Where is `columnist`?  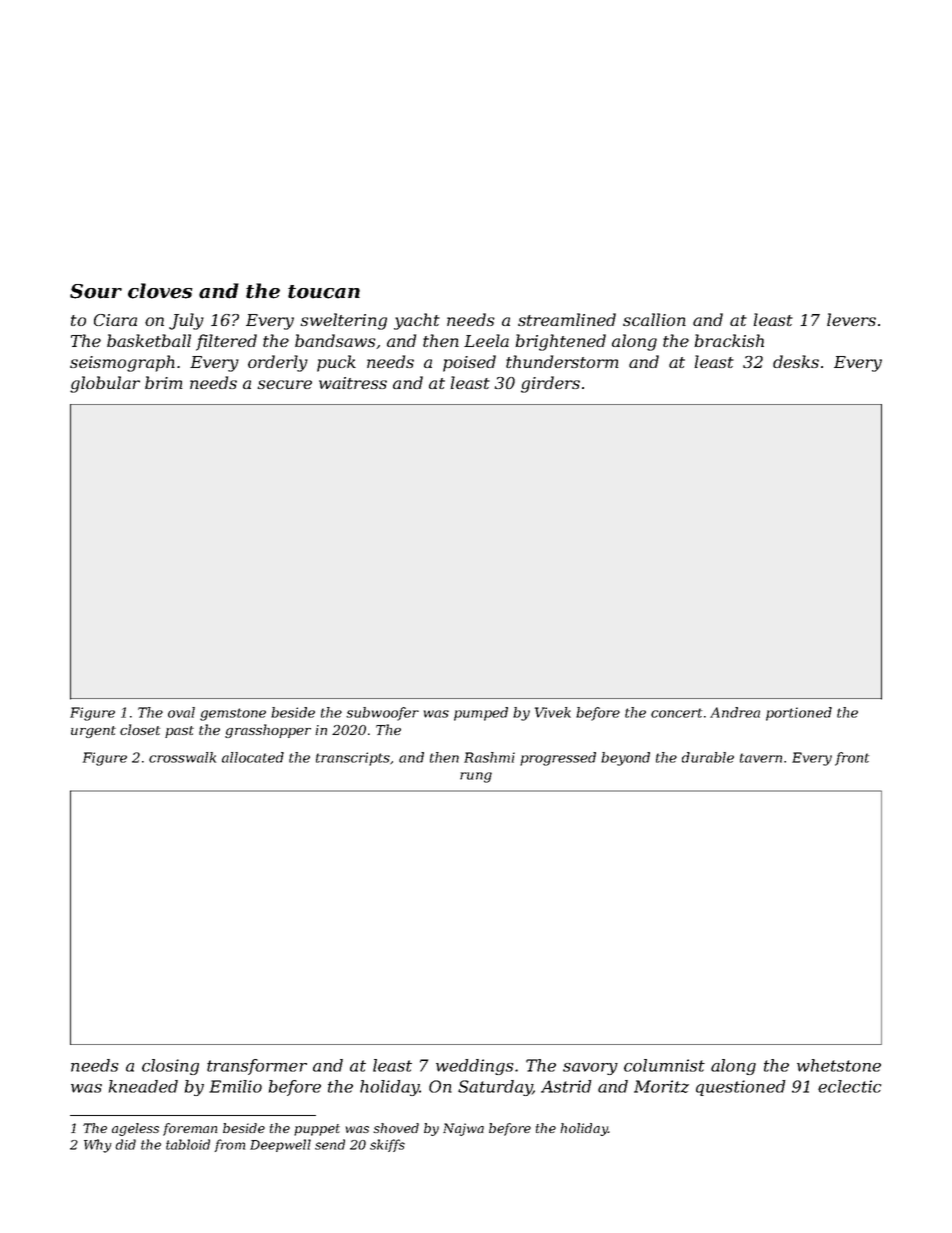 columnist is located at coordinates (664, 1065).
